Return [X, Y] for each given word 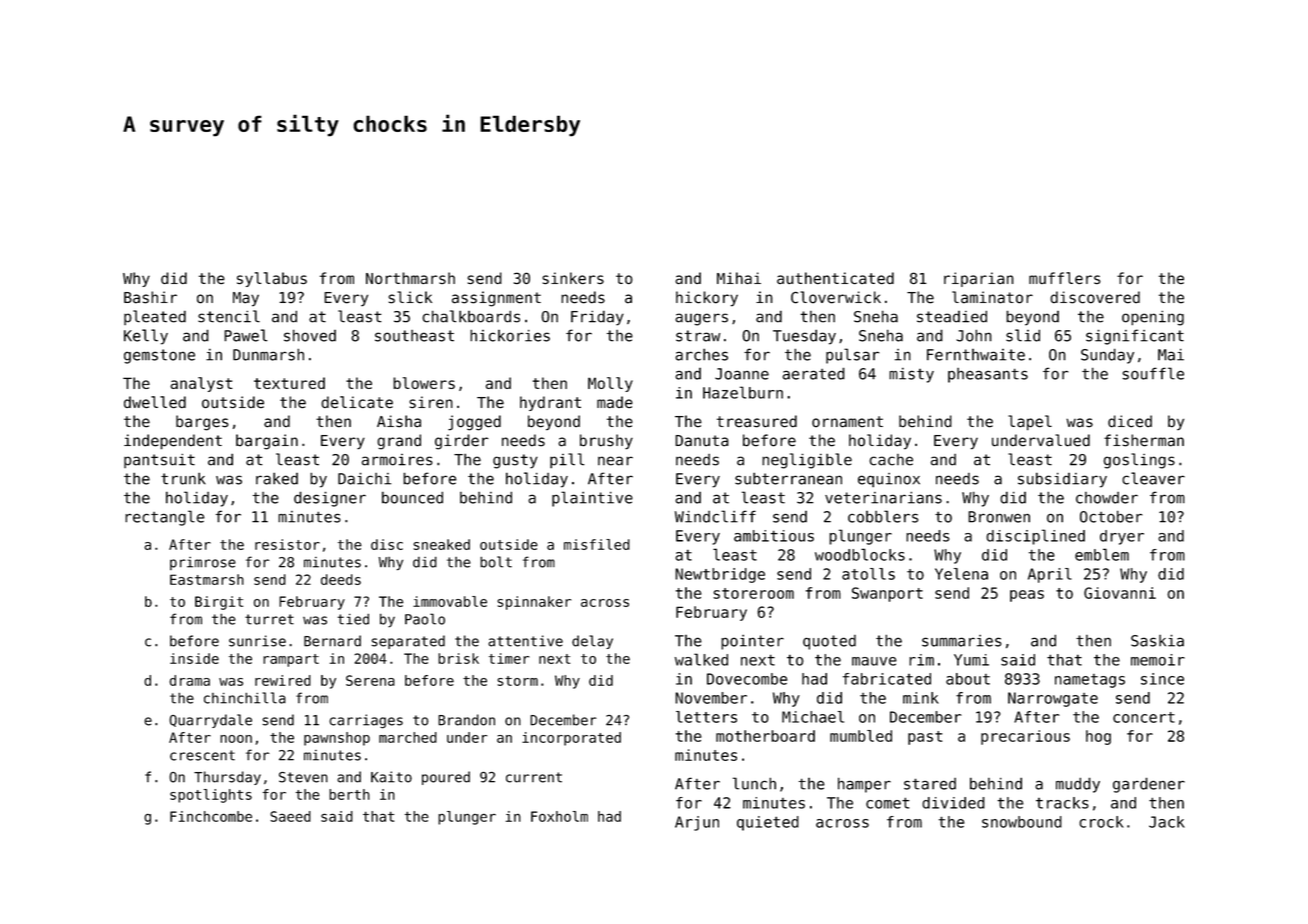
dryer [1122, 537]
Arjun [697, 823]
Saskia [1157, 641]
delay [592, 642]
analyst [201, 384]
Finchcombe [211, 816]
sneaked [441, 544]
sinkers [573, 278]
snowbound [1022, 822]
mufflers [1065, 278]
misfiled [597, 544]
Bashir [150, 297]
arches [701, 354]
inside [194, 658]
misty [911, 375]
